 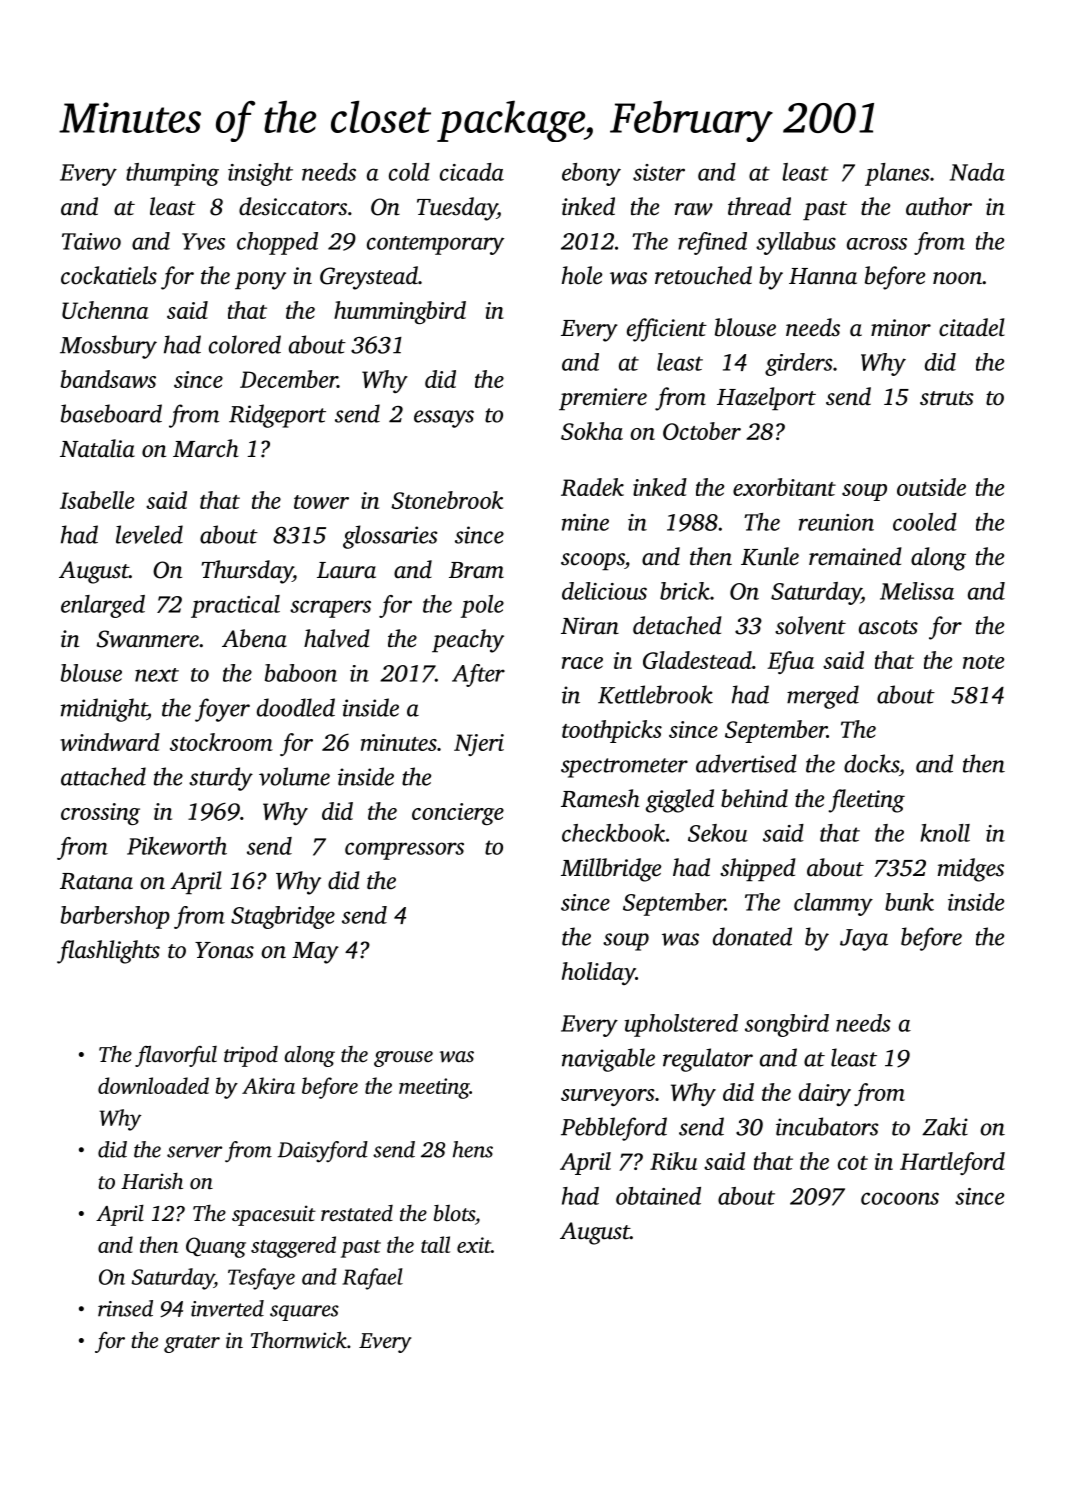 I want to click on Harish, so click(x=152, y=1181).
